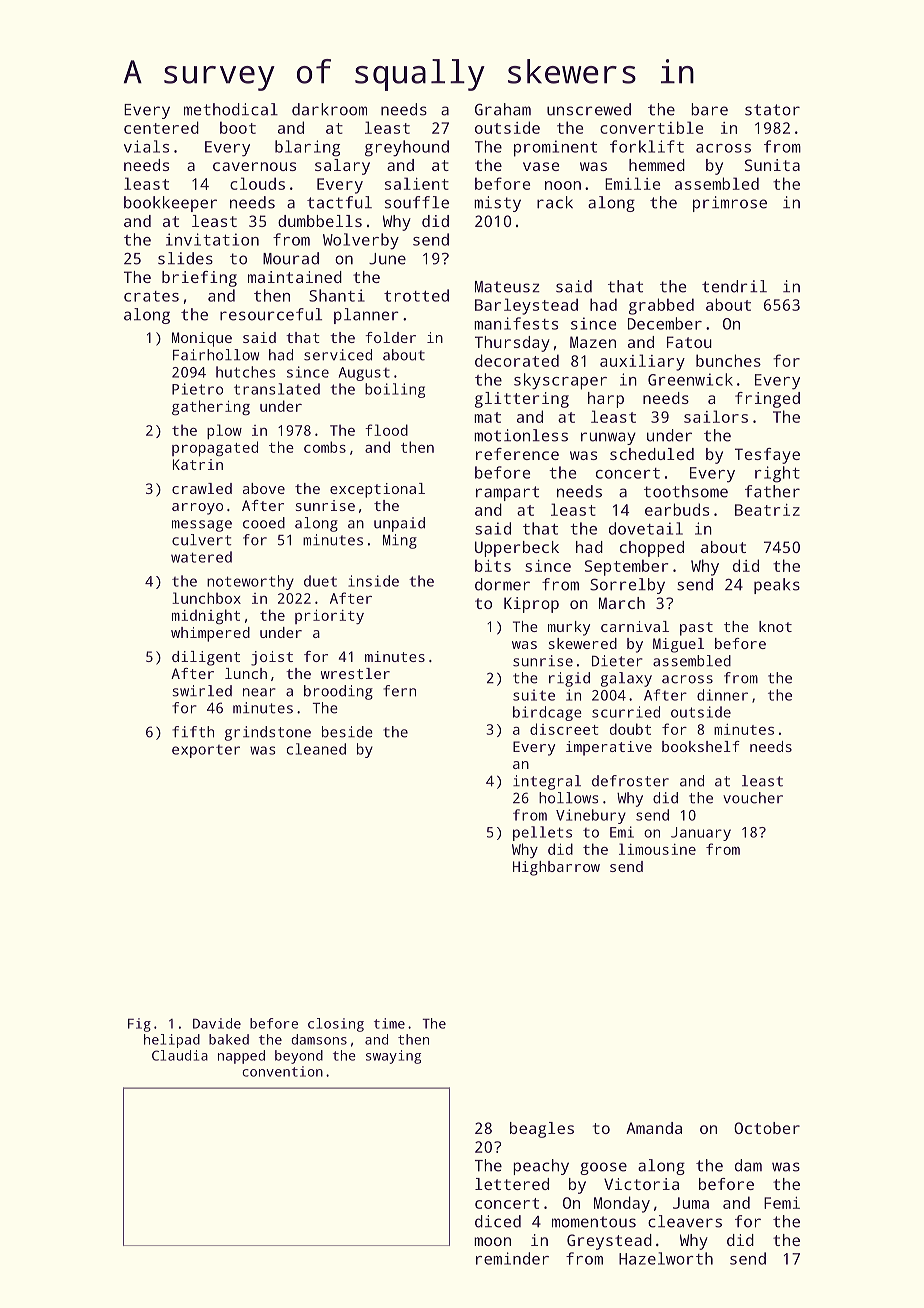 This screenshot has width=924, height=1308. I want to click on moon, so click(492, 1241).
